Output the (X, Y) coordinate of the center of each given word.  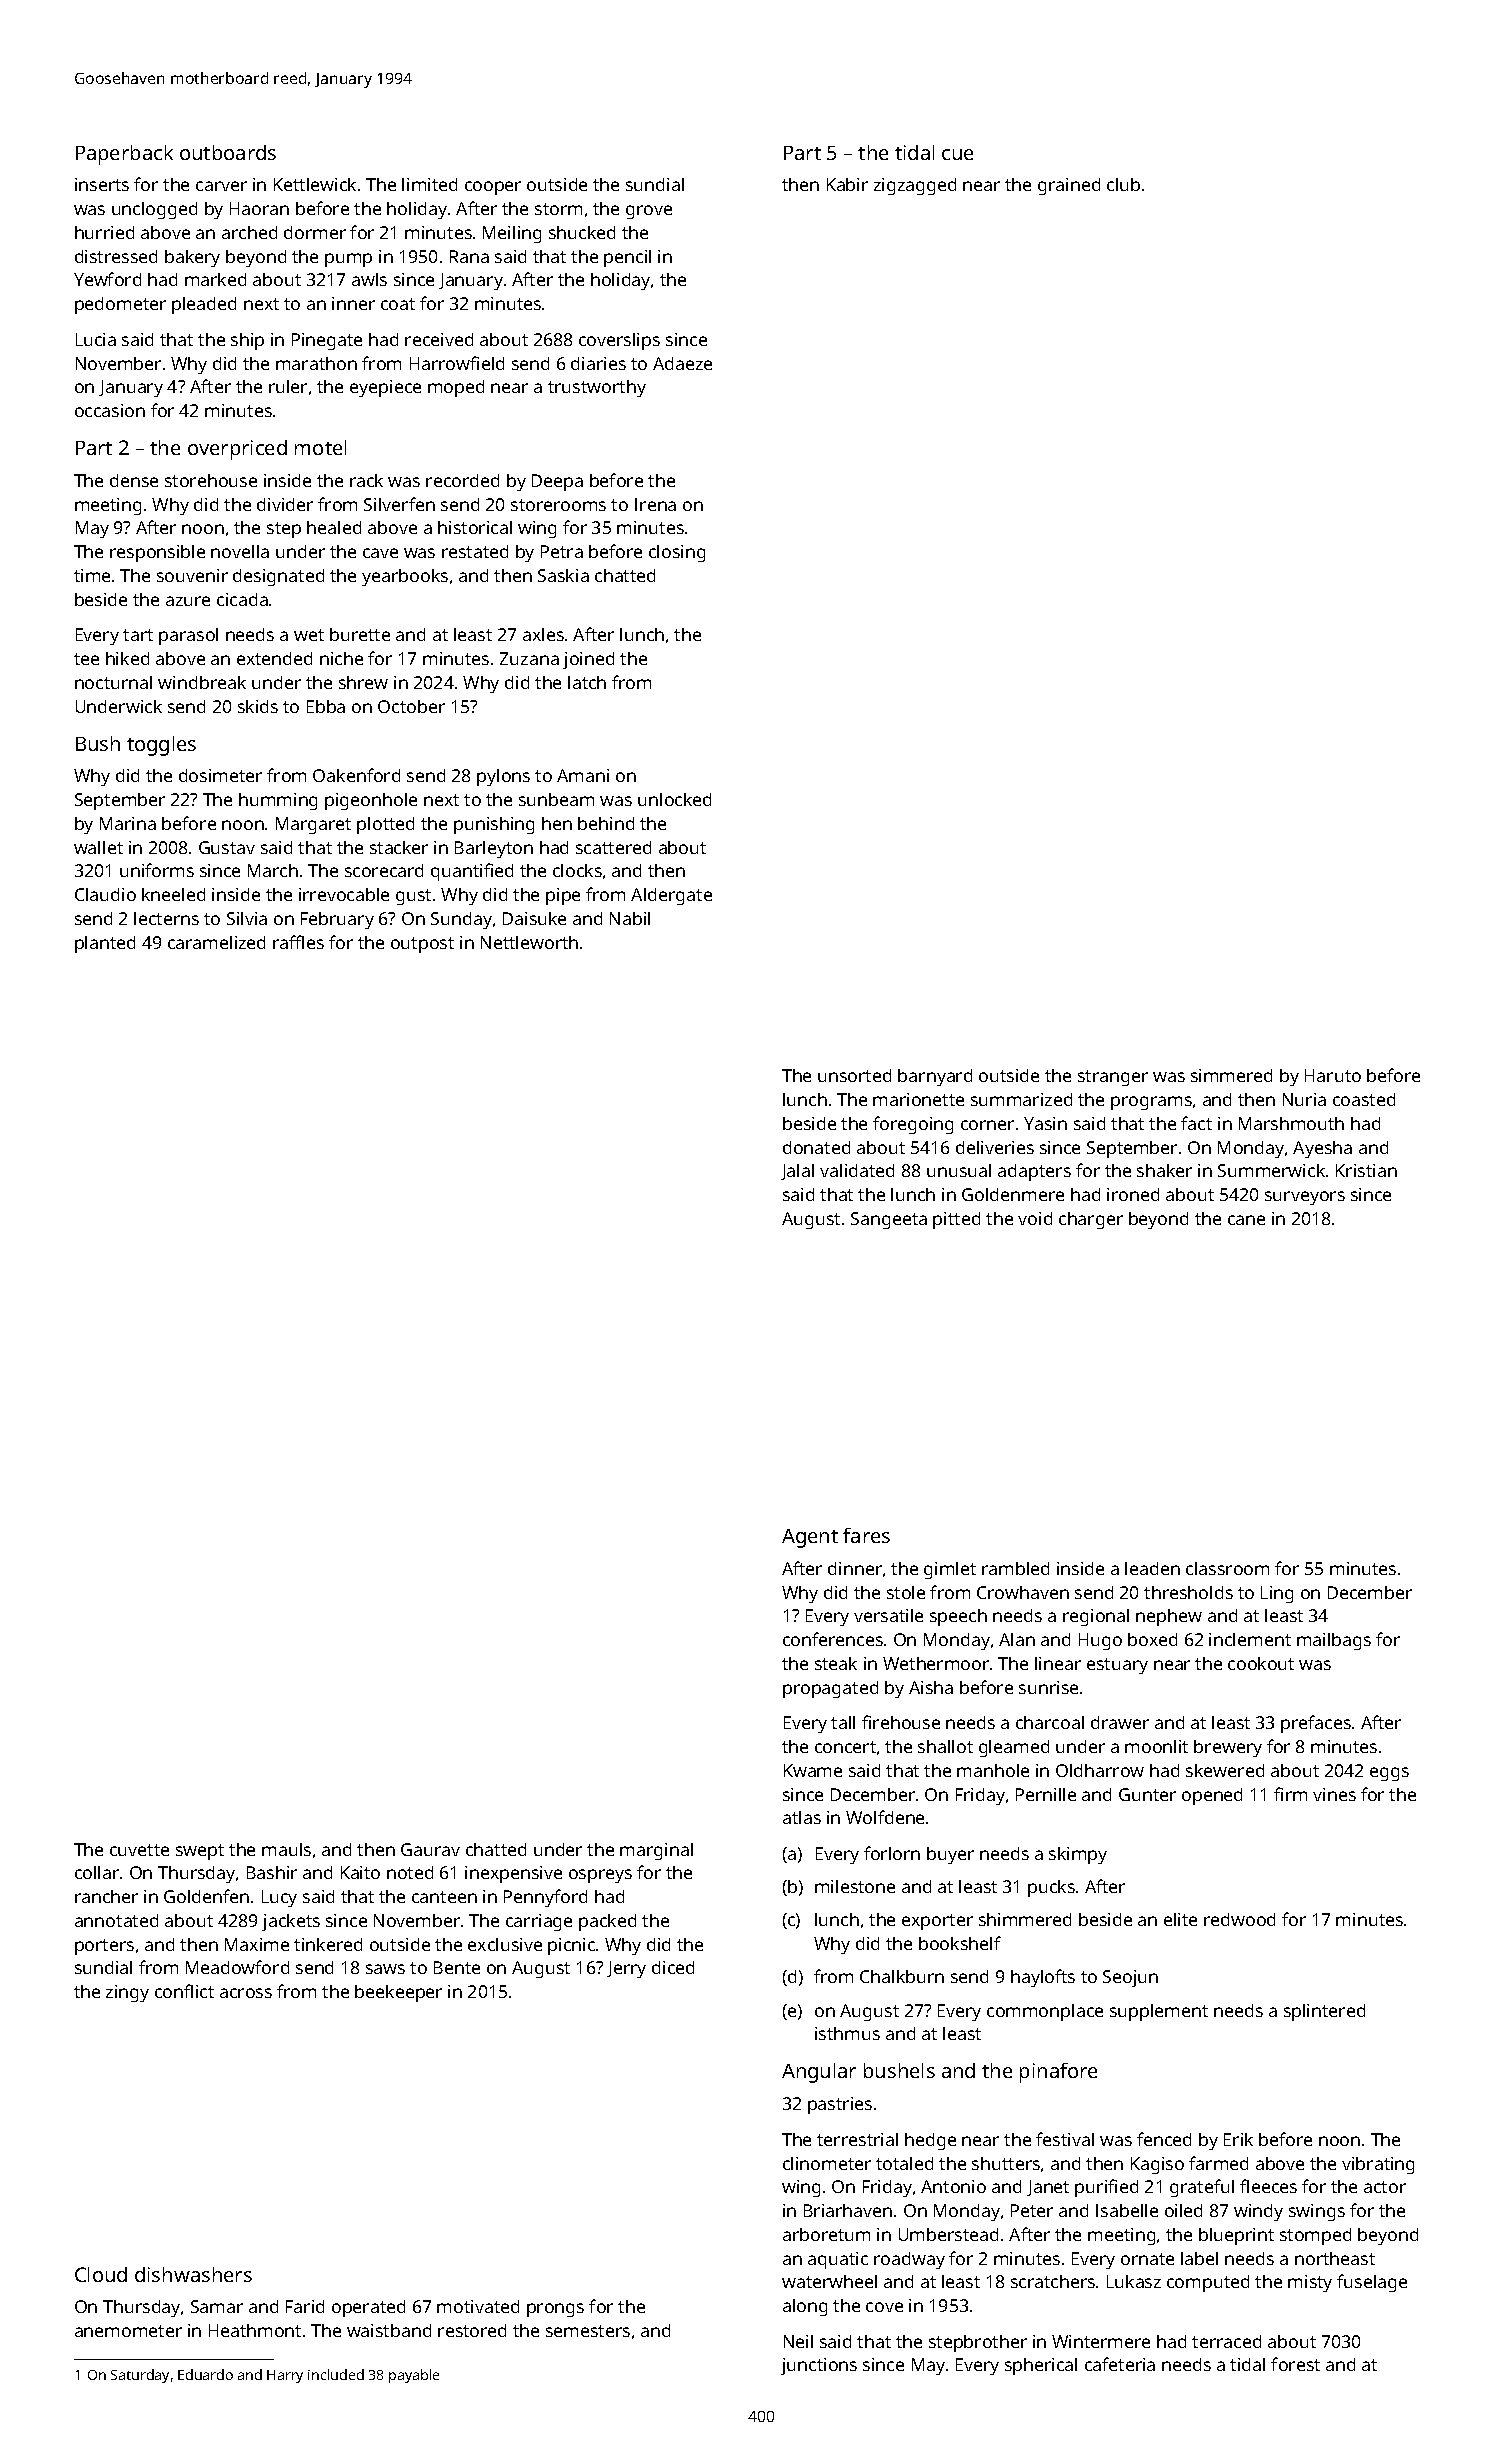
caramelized (216, 942)
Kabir (847, 184)
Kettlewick (315, 184)
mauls (286, 1849)
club (1123, 184)
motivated (478, 2306)
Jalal (797, 1172)
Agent (810, 1538)
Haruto (1333, 1075)
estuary (1117, 1666)
